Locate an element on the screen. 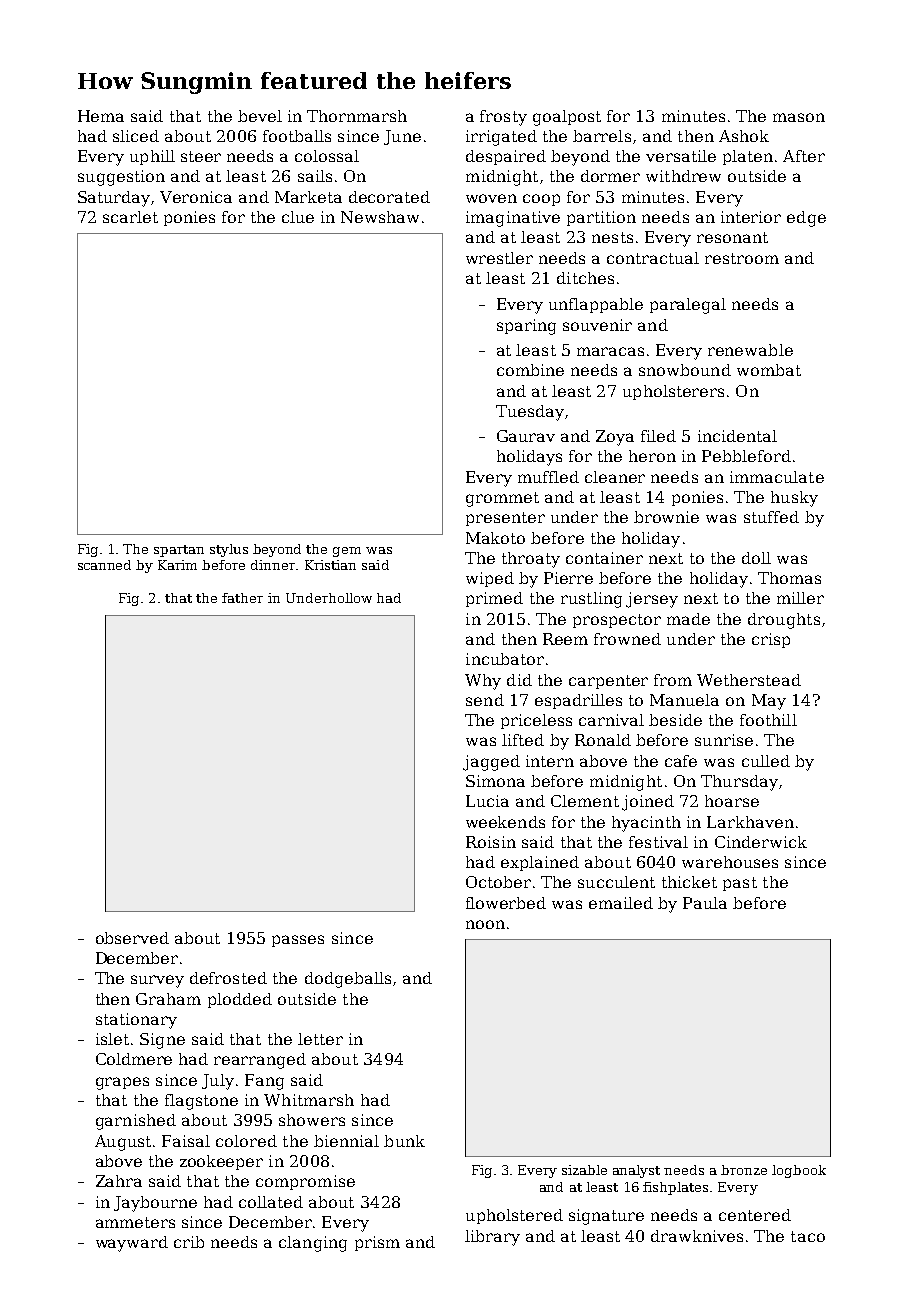 This screenshot has width=908, height=1316. taco is located at coordinates (808, 1236).
